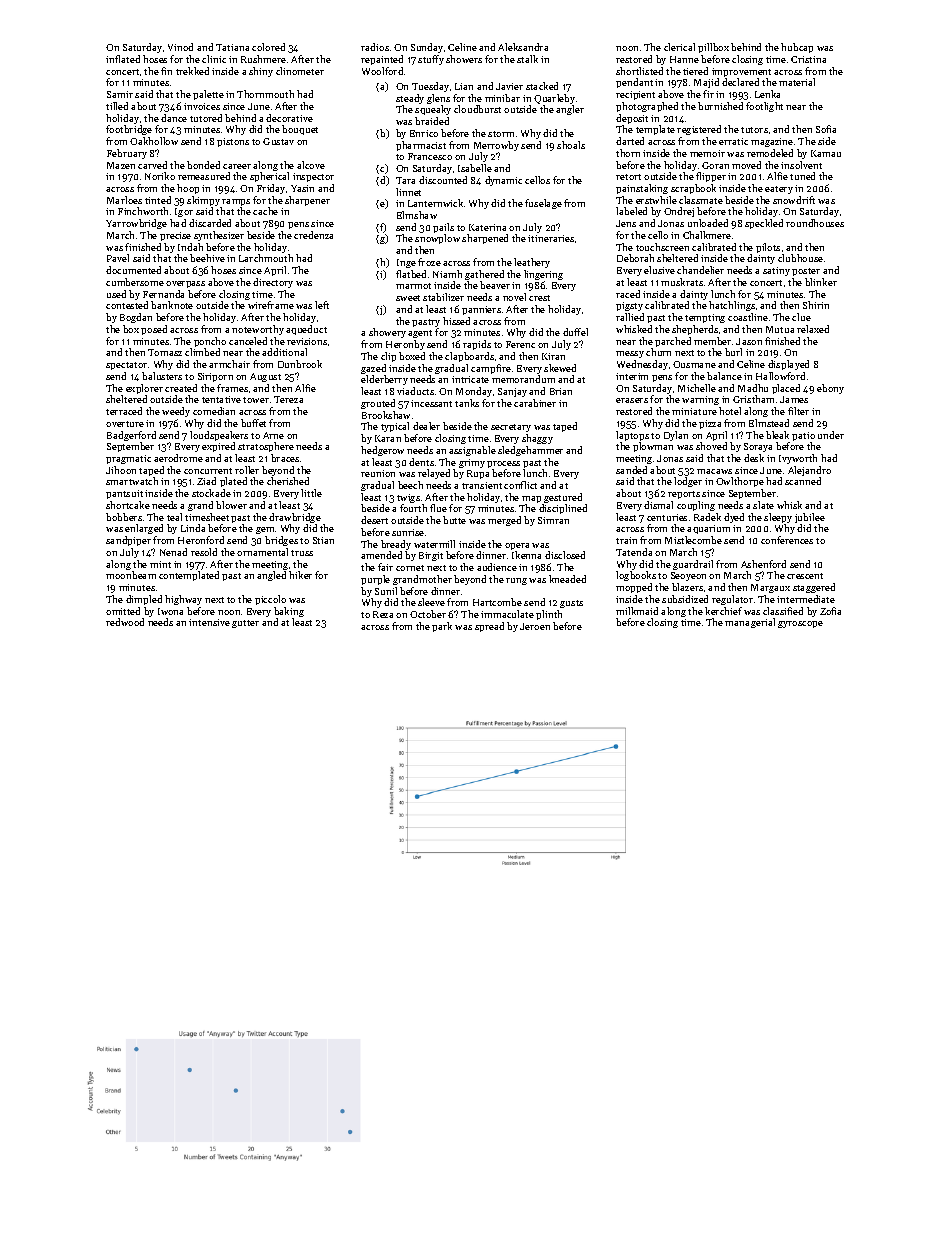  Describe the element at coordinates (208, 95) in the image. I see `palette` at that location.
